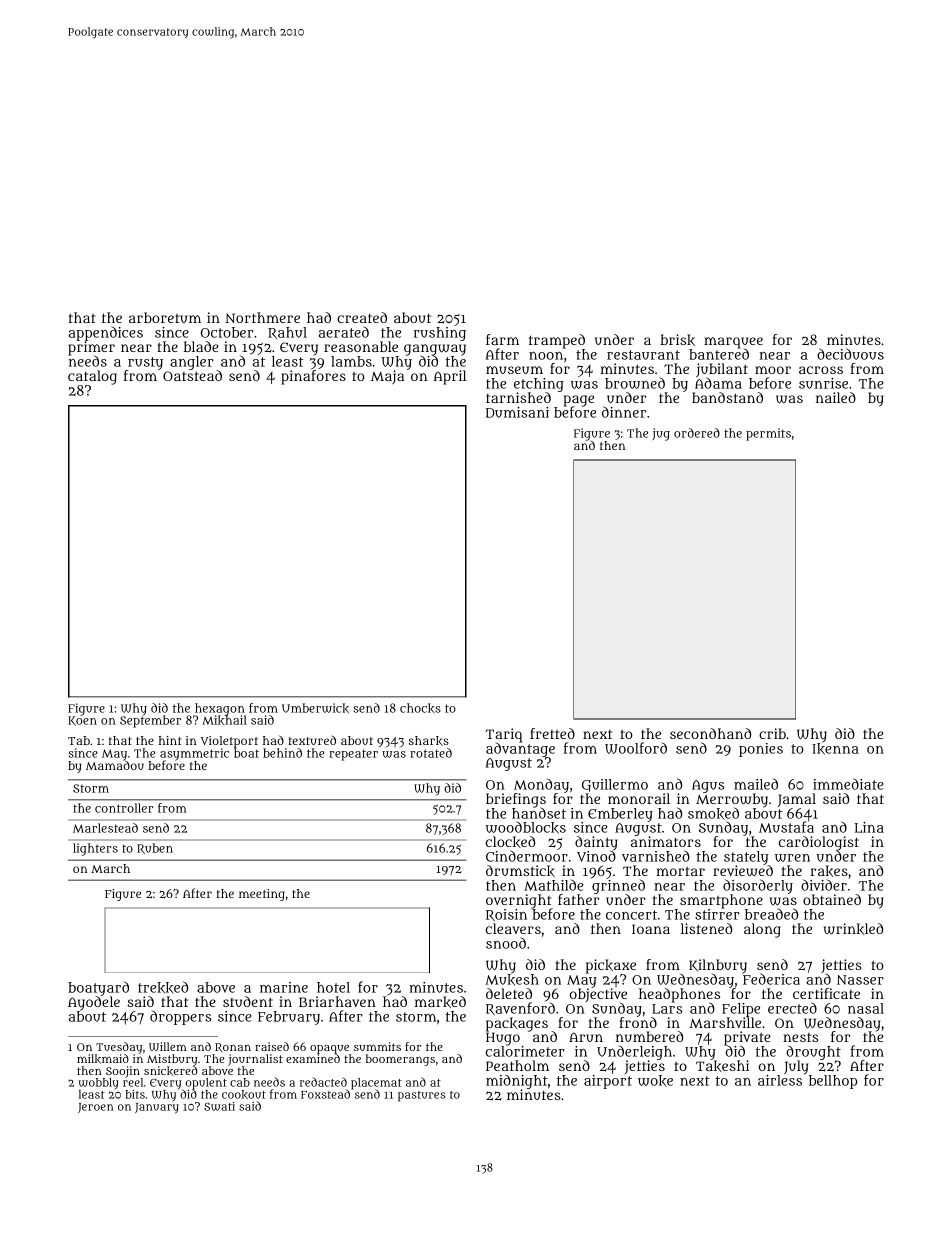 This page has height=1233, width=952. What do you see at coordinates (155, 848) in the page?
I see `Ruben` at bounding box center [155, 848].
